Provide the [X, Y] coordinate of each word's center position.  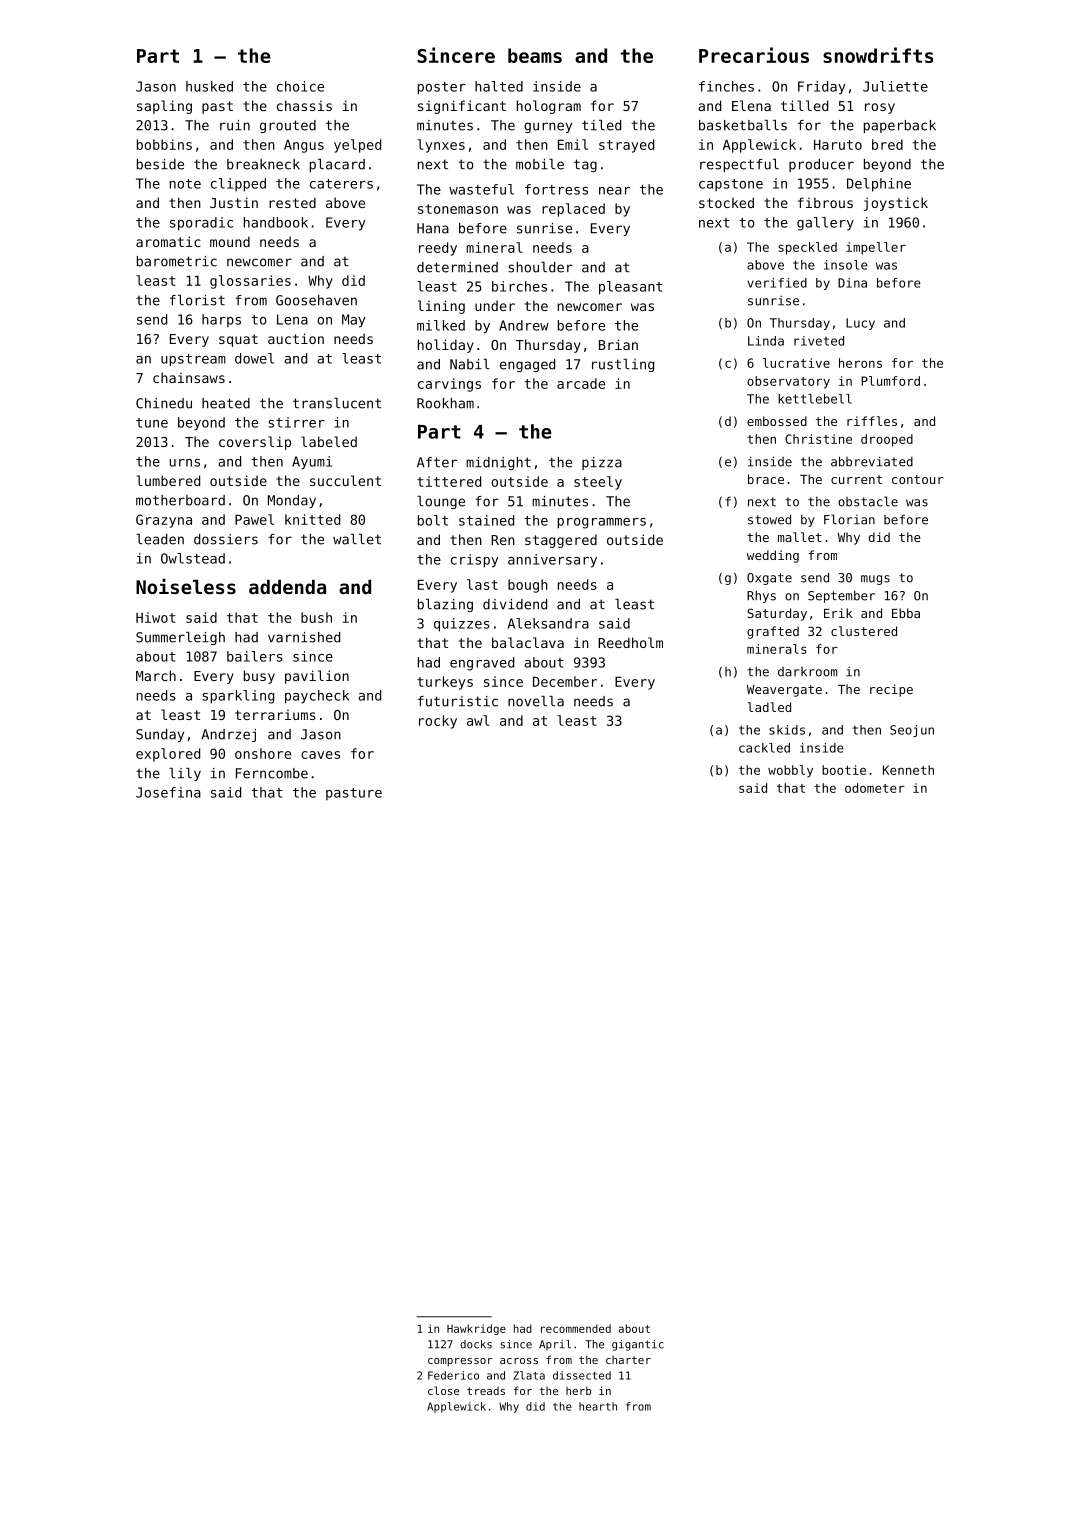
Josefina [168, 792]
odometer [875, 788]
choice [300, 86]
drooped [887, 440]
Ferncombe [272, 773]
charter [628, 1360]
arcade [581, 383]
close [443, 1390]
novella [536, 701]
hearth [598, 1406]
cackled [764, 748]
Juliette [895, 86]
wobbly [790, 771]
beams [535, 55]
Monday [292, 501]
